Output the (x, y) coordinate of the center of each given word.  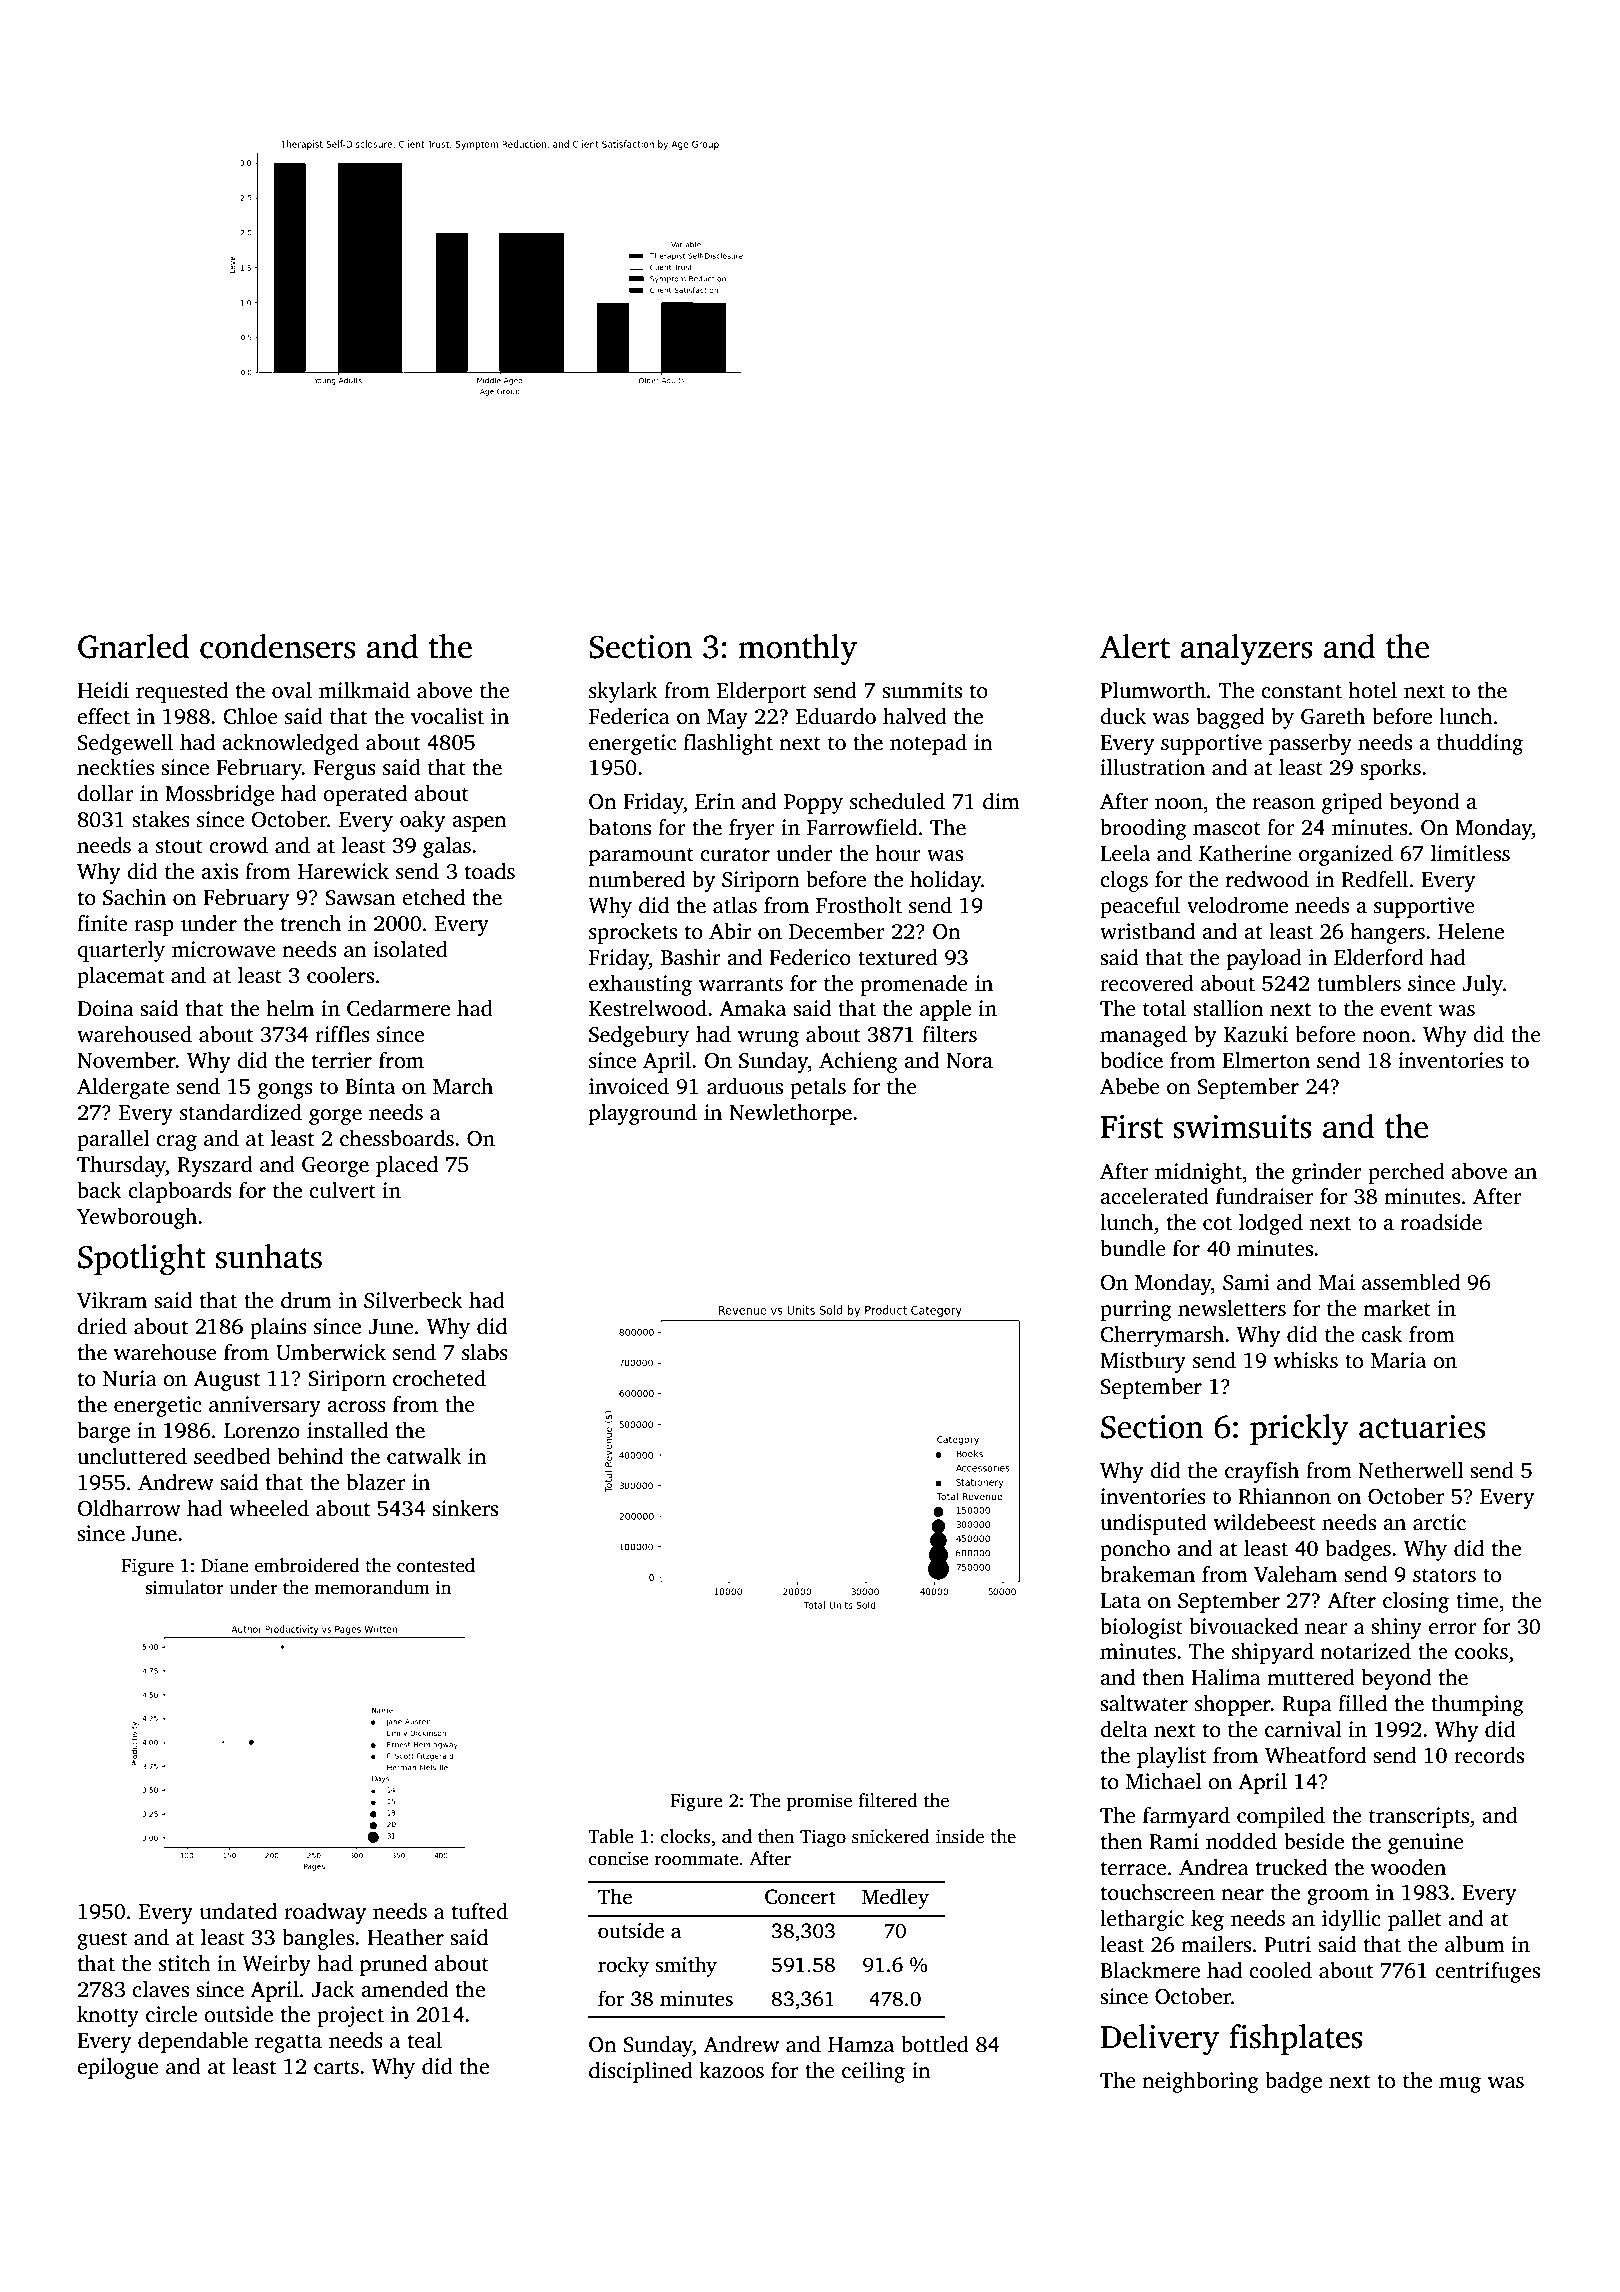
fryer (752, 829)
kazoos (731, 2070)
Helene (1471, 931)
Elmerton (1266, 1060)
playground (643, 1114)
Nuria (130, 1378)
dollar (105, 793)
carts (336, 2068)
